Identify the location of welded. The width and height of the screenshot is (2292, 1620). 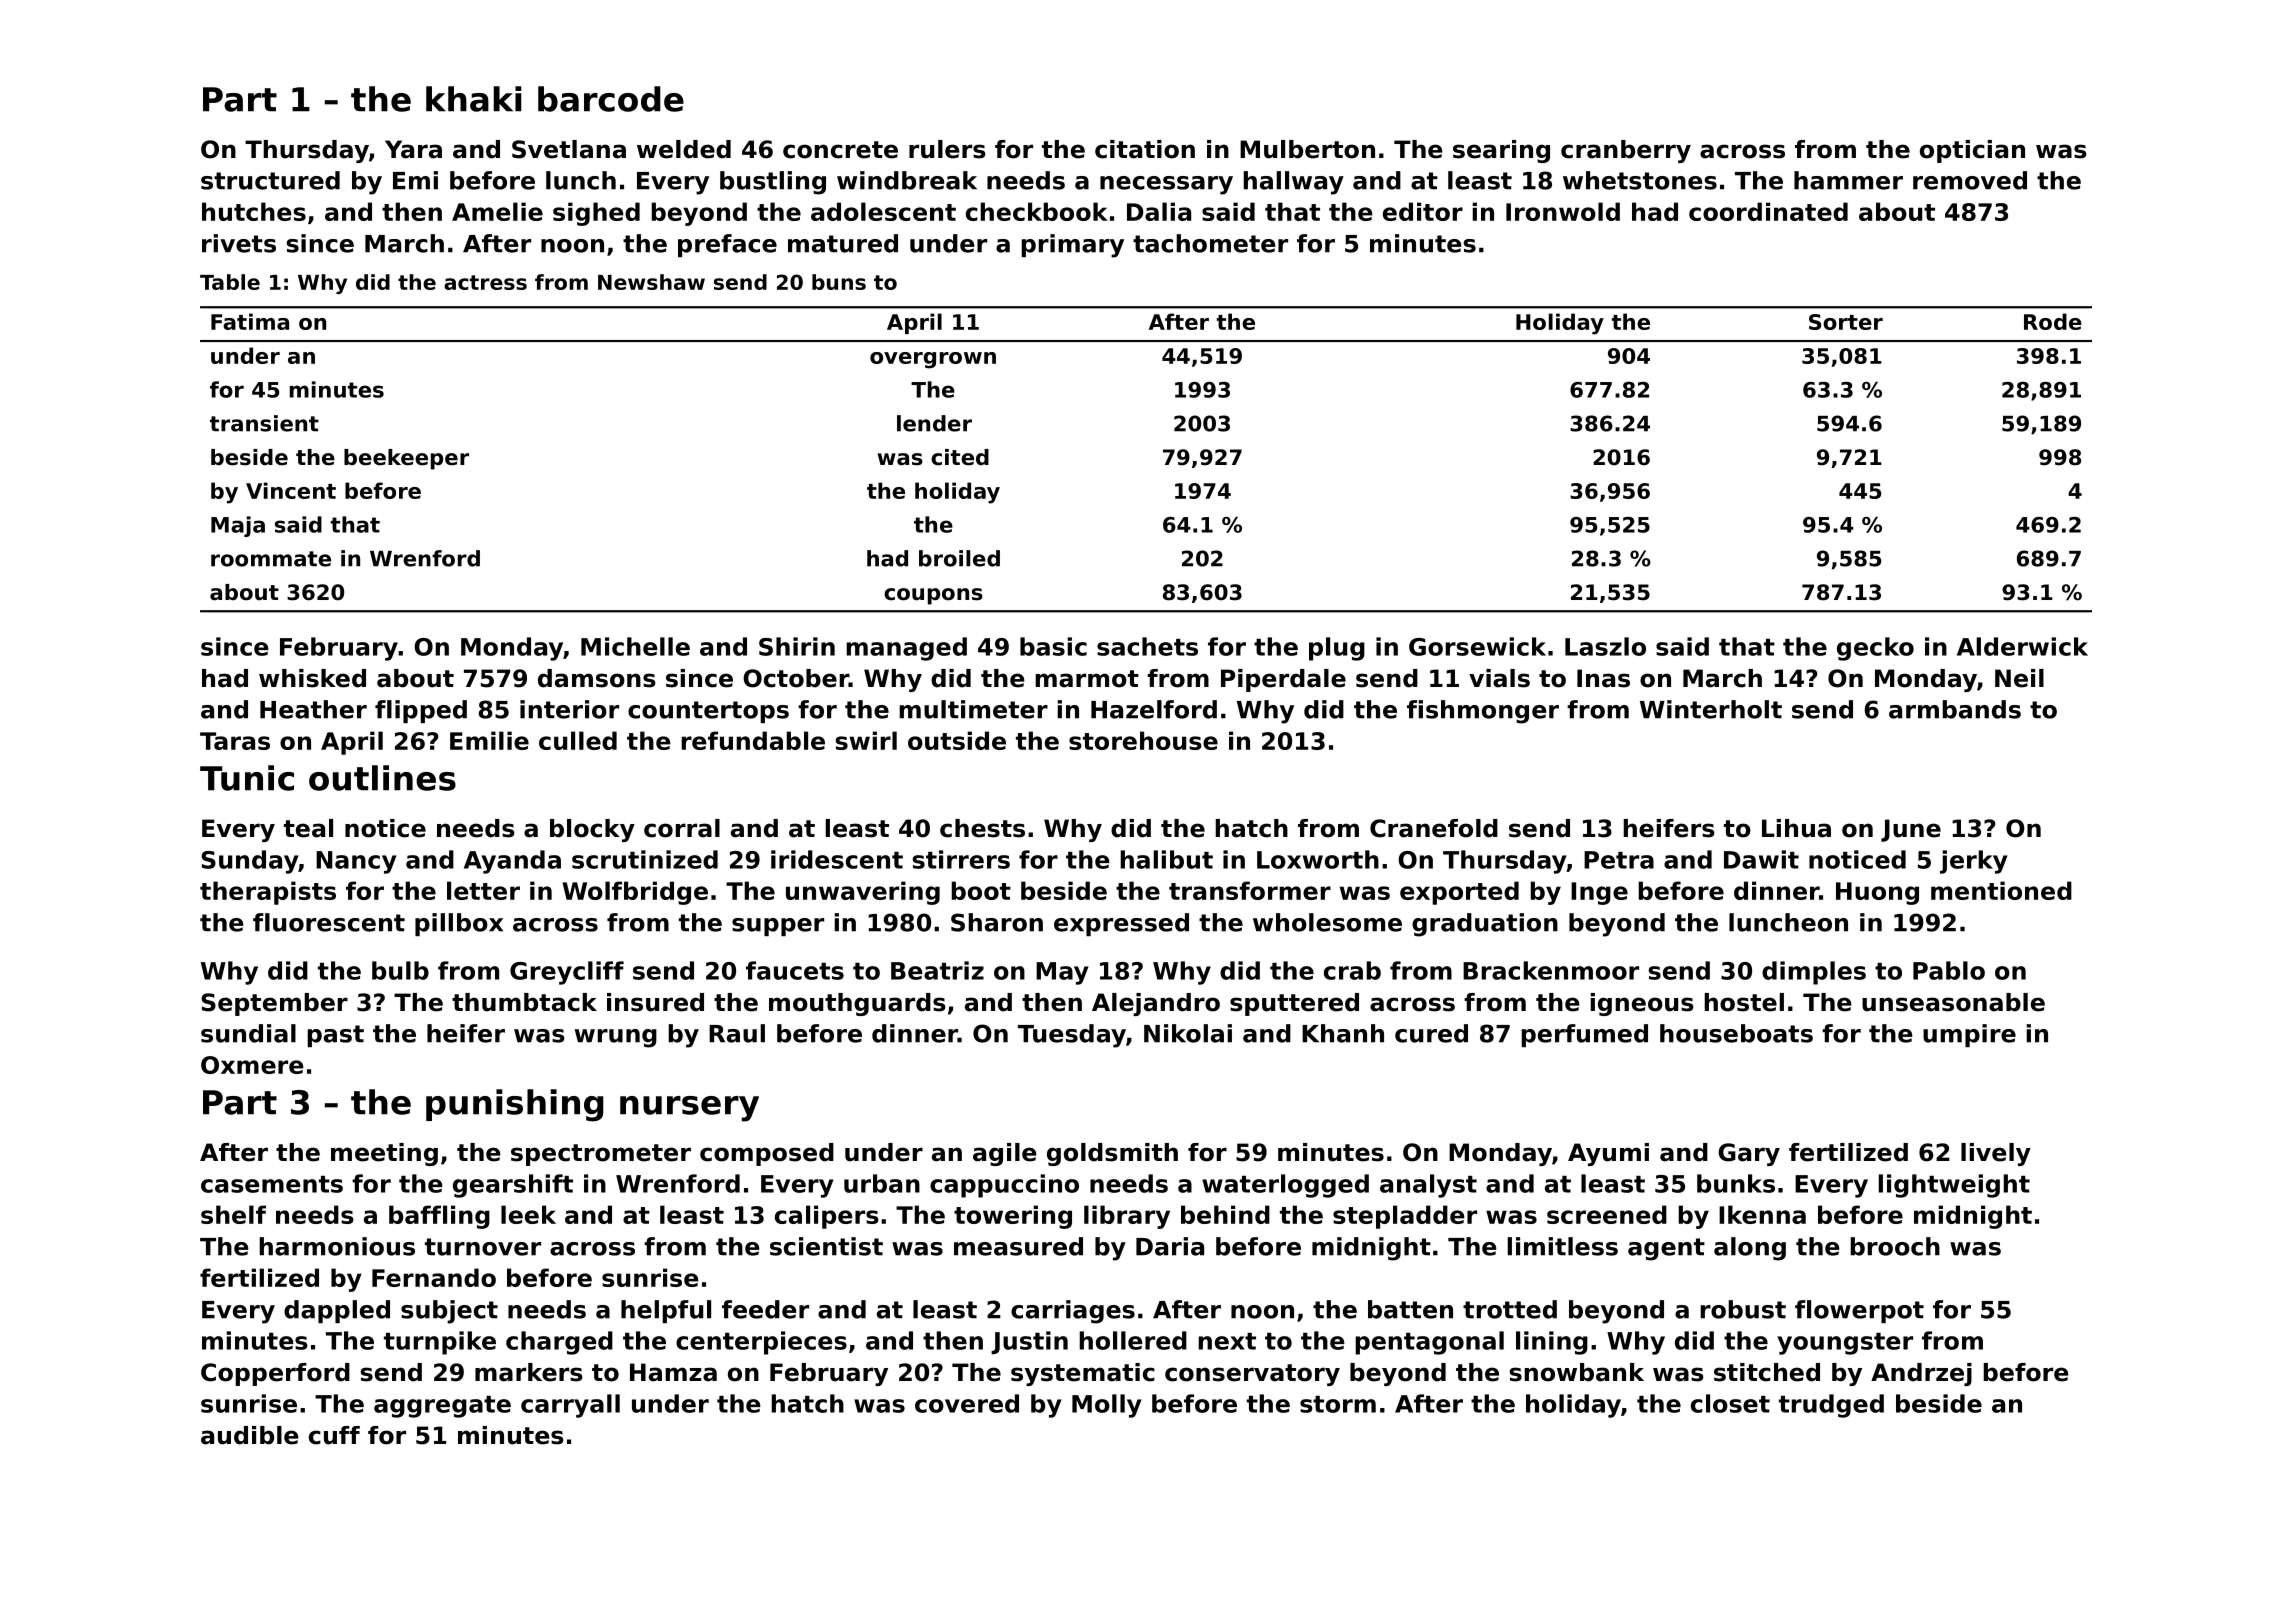
(684, 149).
